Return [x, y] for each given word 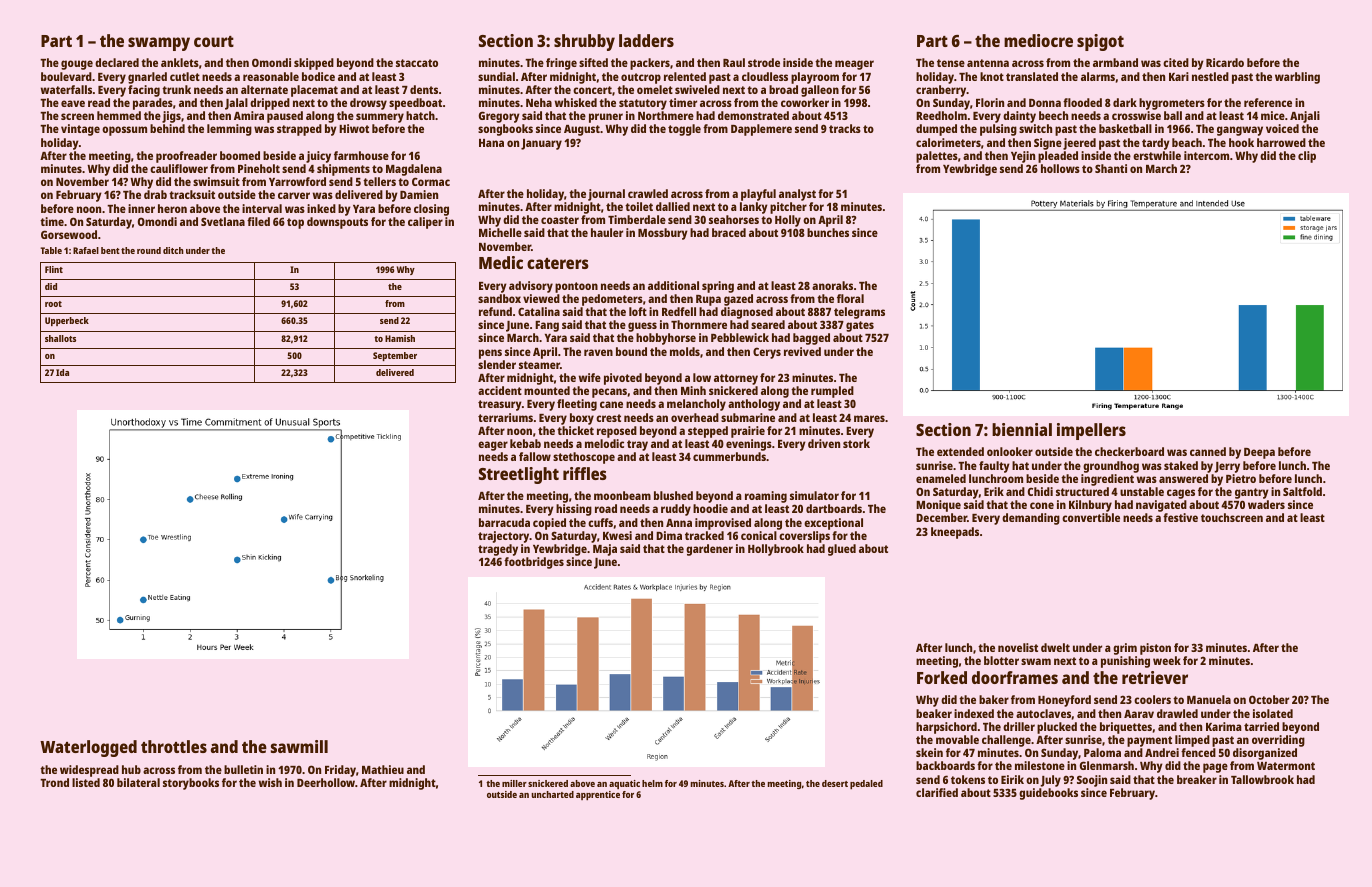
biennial [1022, 429]
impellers [1091, 431]
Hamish [400, 338]
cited [1176, 62]
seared [768, 324]
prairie [748, 432]
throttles [174, 746]
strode [764, 62]
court [214, 41]
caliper [425, 223]
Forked [942, 677]
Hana [491, 143]
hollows [1060, 168]
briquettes [1126, 728]
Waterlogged [88, 748]
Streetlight [519, 475]
